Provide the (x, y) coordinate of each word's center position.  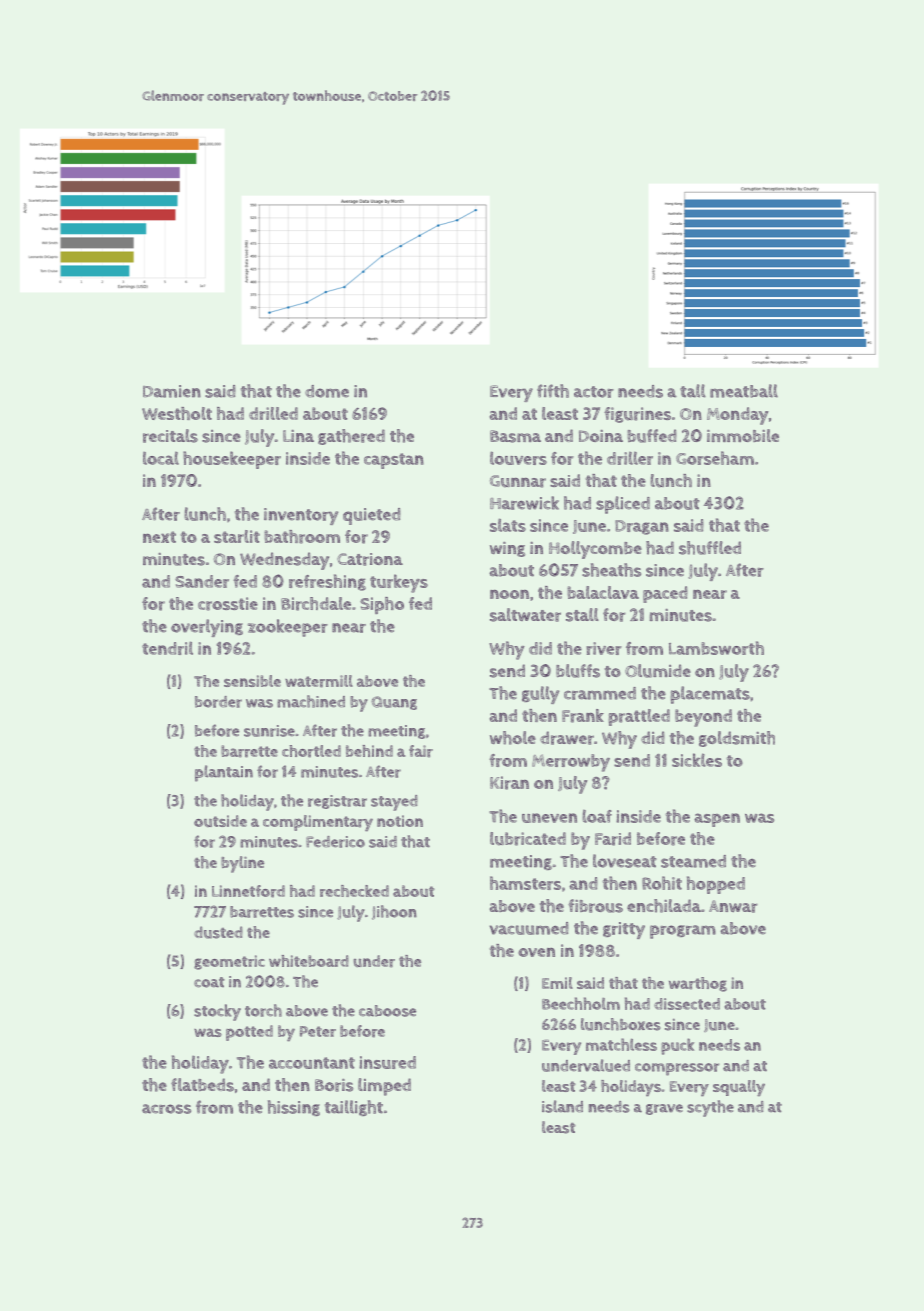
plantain (224, 773)
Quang (394, 703)
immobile (743, 435)
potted (249, 1033)
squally (739, 1088)
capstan (394, 461)
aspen (717, 820)
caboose (387, 1011)
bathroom (302, 537)
